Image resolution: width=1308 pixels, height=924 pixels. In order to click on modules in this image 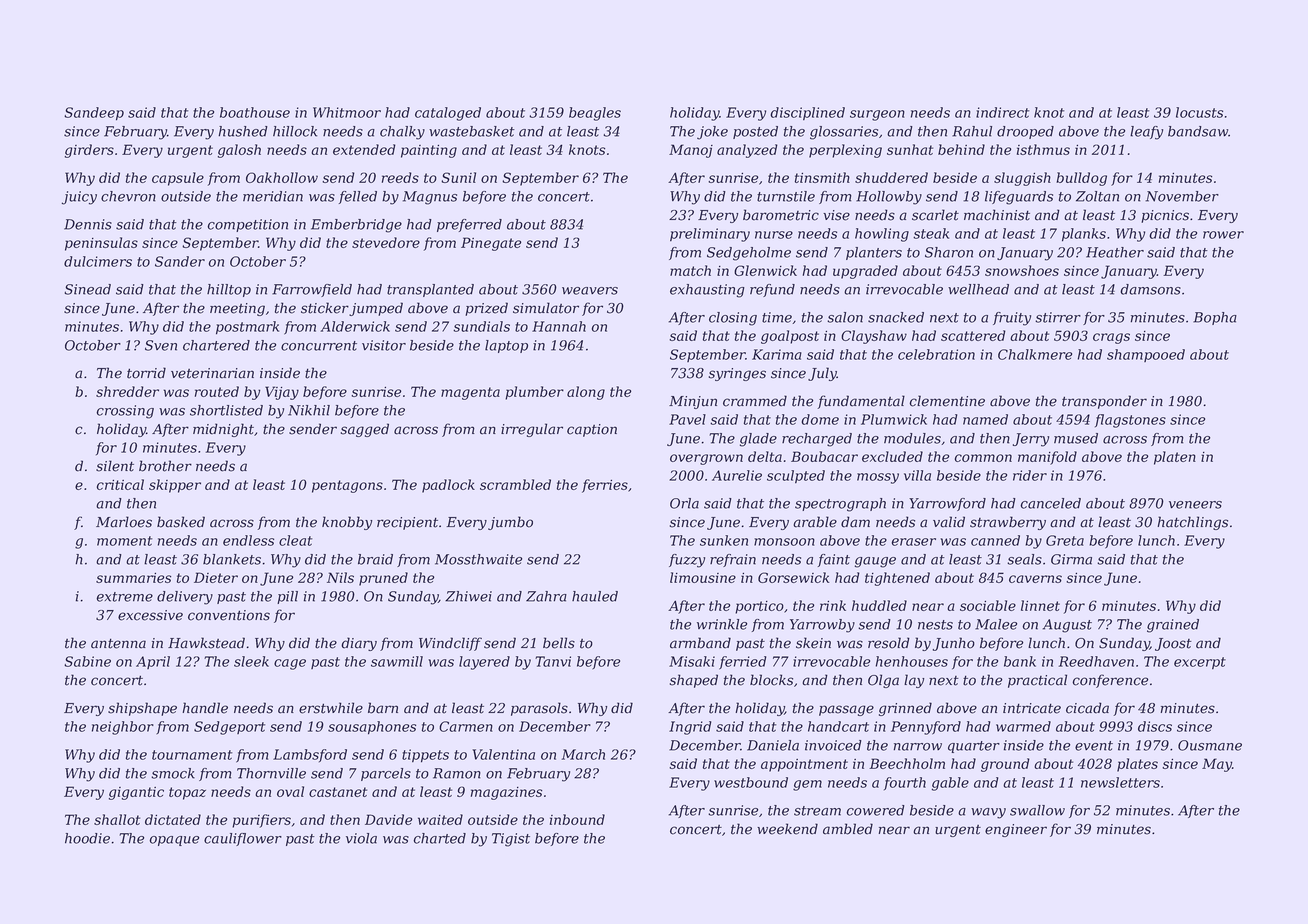, I will do `click(912, 438)`.
